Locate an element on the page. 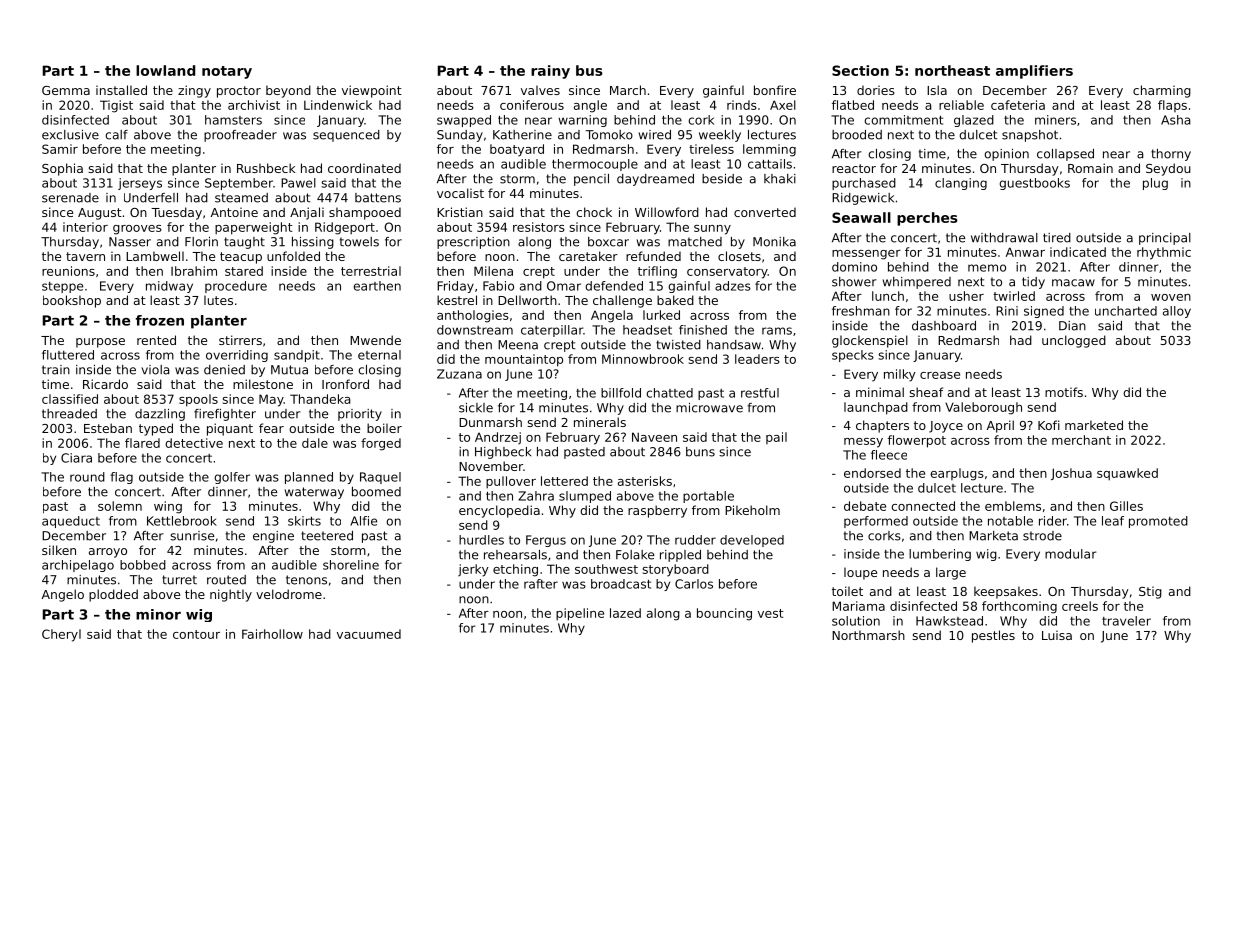 Image resolution: width=1233 pixels, height=952 pixels. Gilles is located at coordinates (1126, 506).
